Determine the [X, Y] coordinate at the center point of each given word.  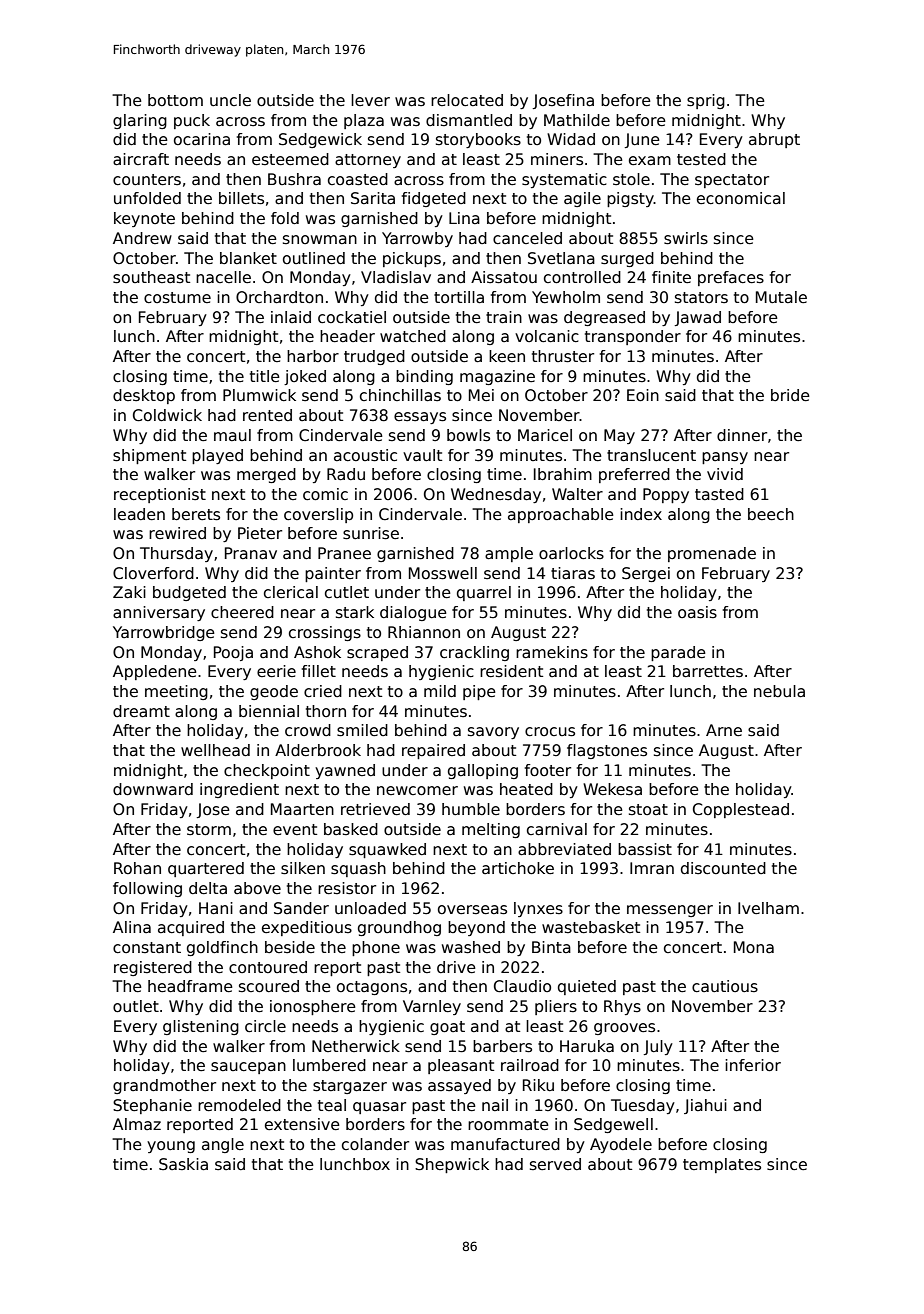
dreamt [141, 711]
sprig [706, 101]
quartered [206, 869]
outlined [314, 258]
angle [223, 1145]
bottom [175, 100]
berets [196, 514]
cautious [725, 986]
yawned [345, 771]
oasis [697, 612]
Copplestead [741, 810]
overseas [472, 910]
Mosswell [443, 573]
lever [370, 100]
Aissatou [504, 277]
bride [790, 395]
